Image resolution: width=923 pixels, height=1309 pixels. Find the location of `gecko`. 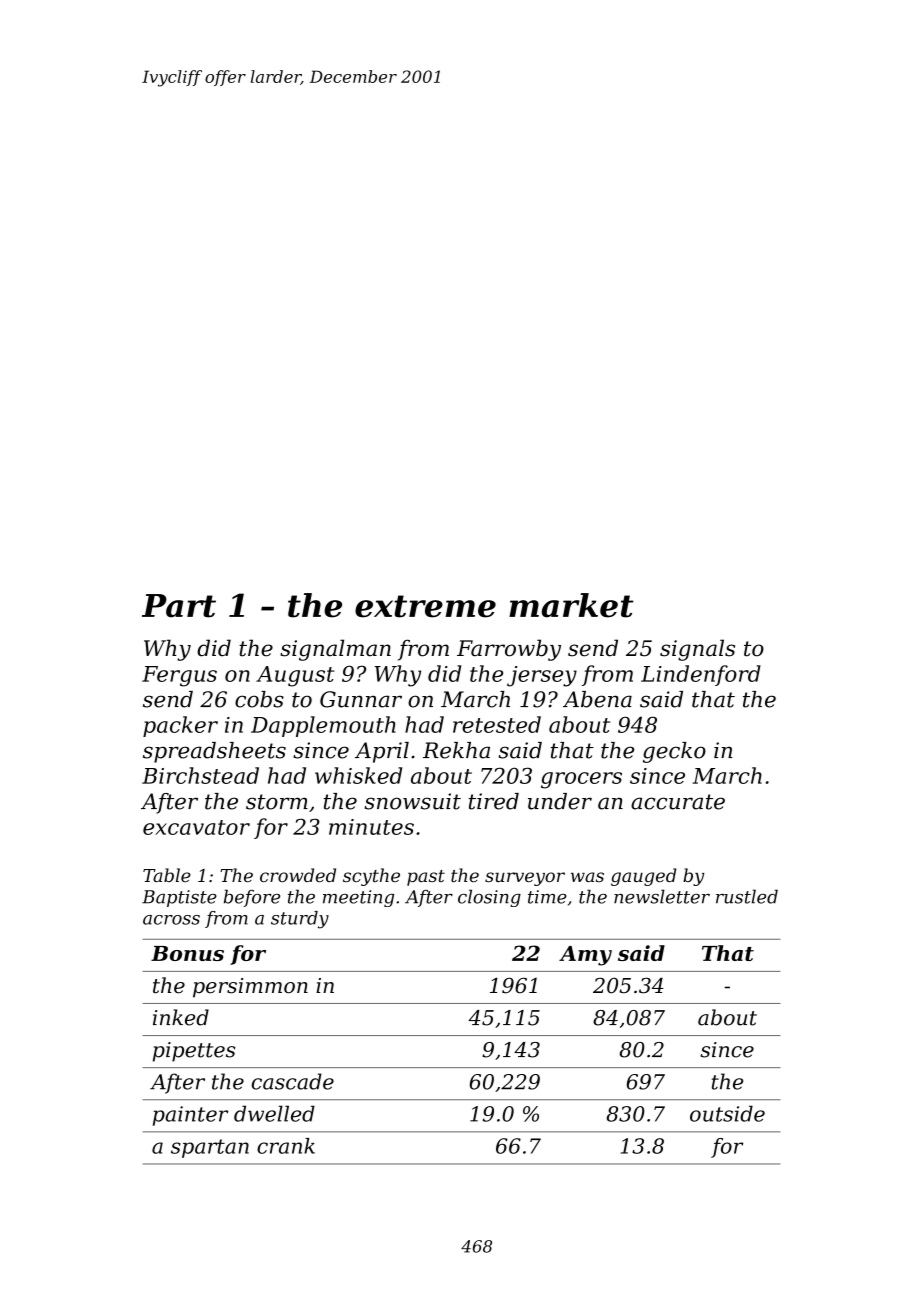

gecko is located at coordinates (674, 752).
